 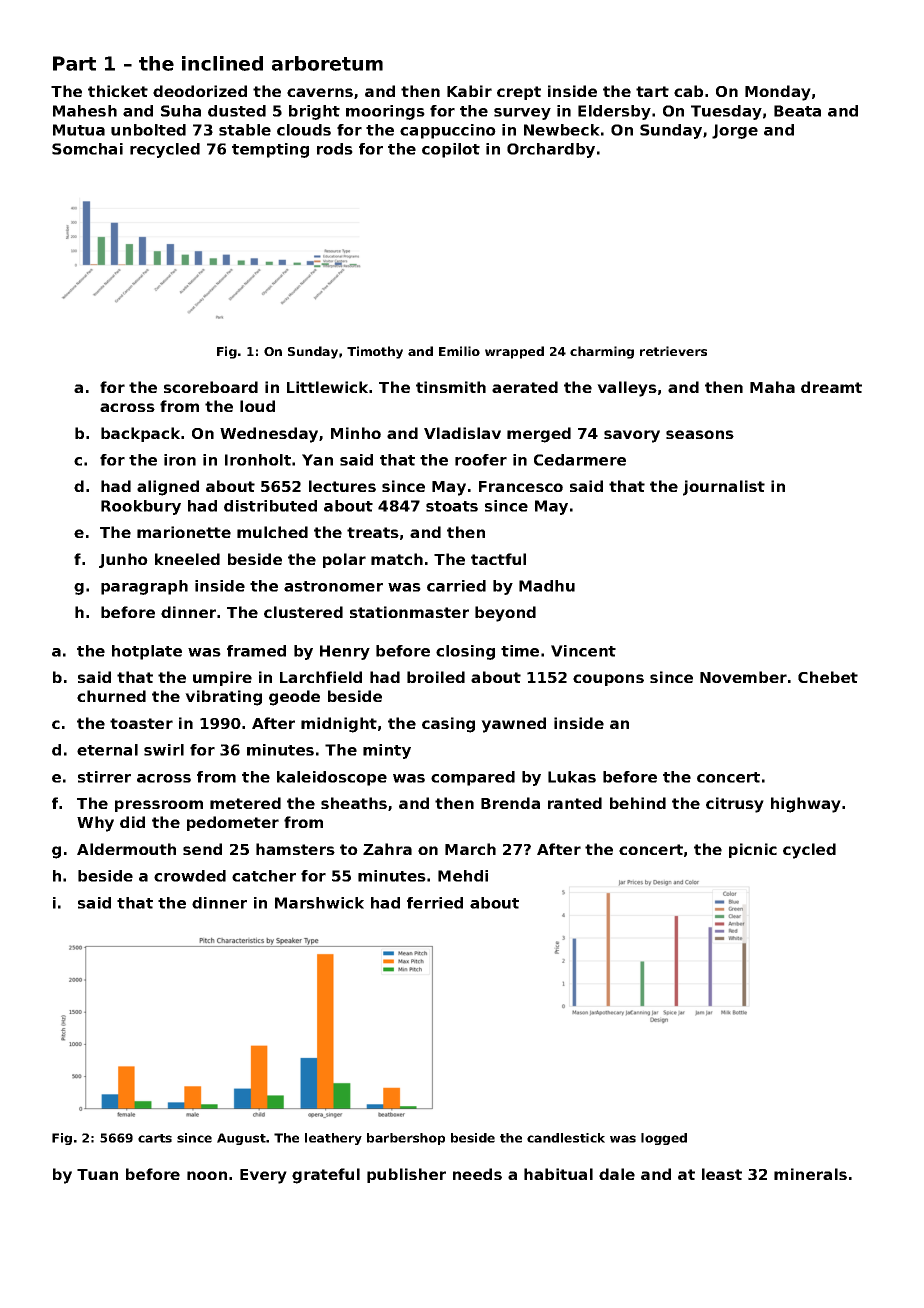 What do you see at coordinates (155, 1138) in the document?
I see `carts` at bounding box center [155, 1138].
